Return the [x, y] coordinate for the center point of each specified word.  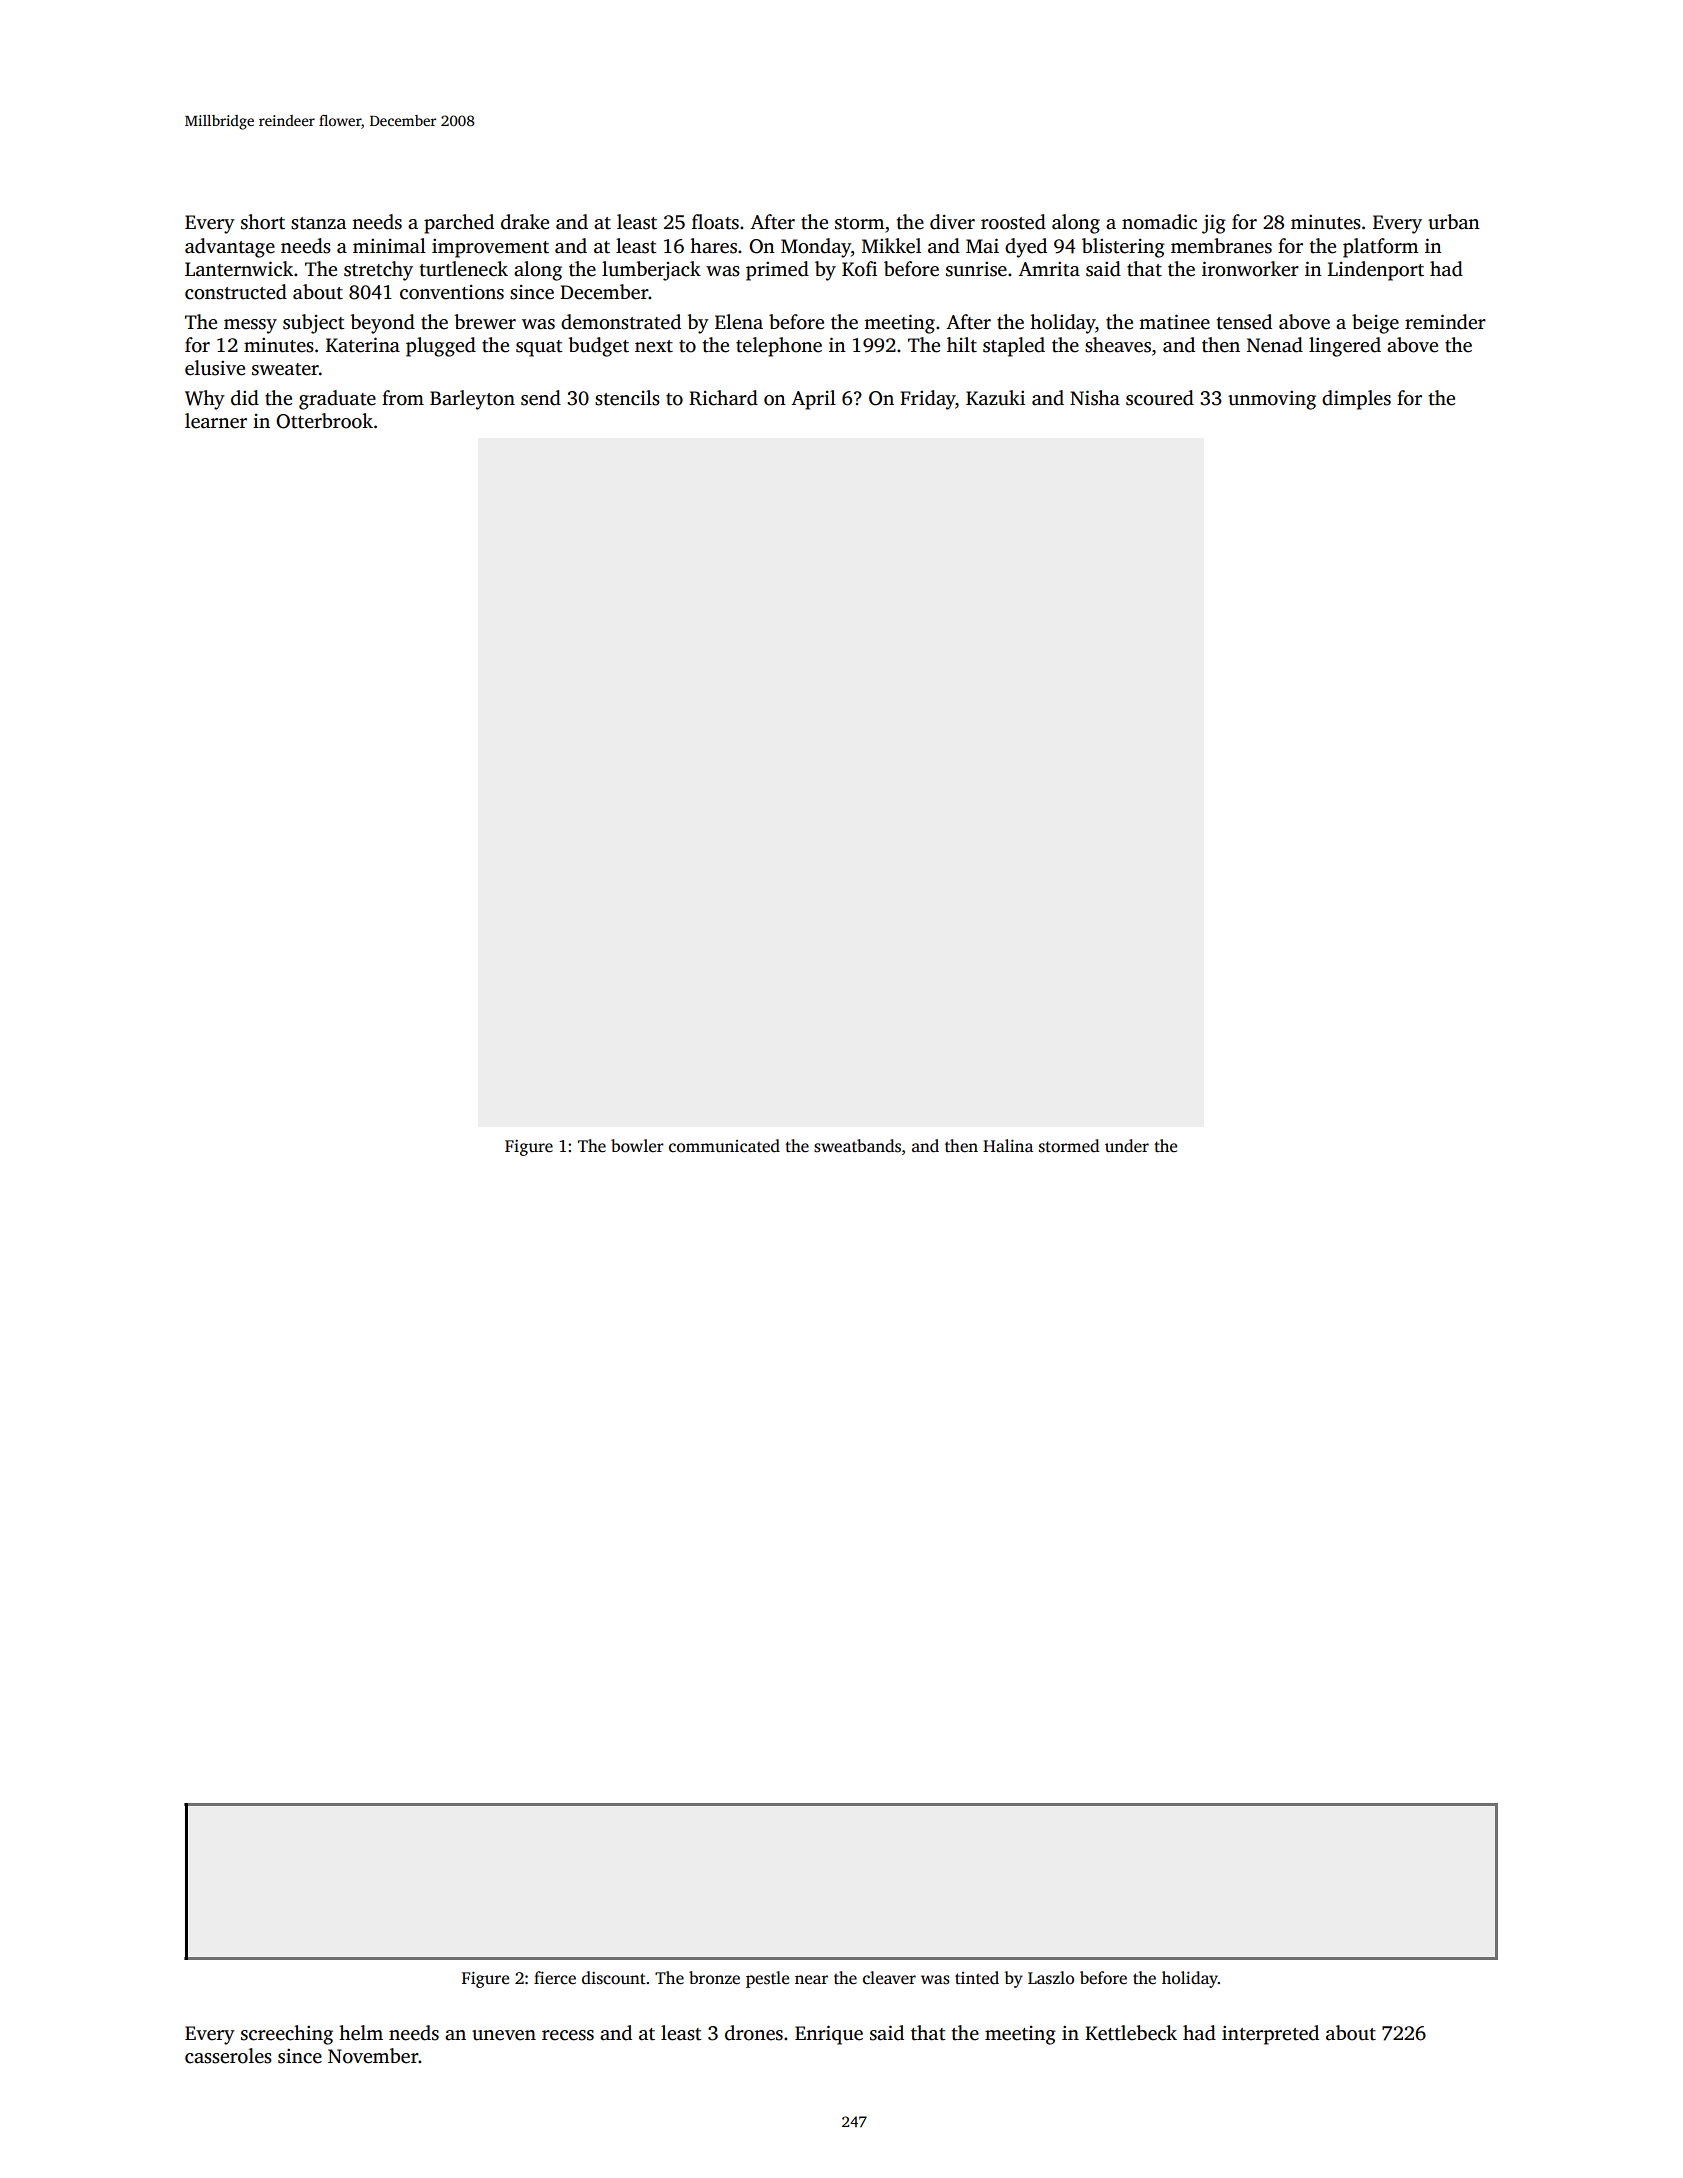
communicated [724, 1146]
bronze [714, 1978]
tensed [1244, 322]
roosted [1013, 222]
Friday [928, 400]
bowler [637, 1146]
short [263, 222]
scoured [1160, 398]
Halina [1008, 1145]
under [1127, 1146]
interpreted [1270, 2035]
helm [361, 2033]
